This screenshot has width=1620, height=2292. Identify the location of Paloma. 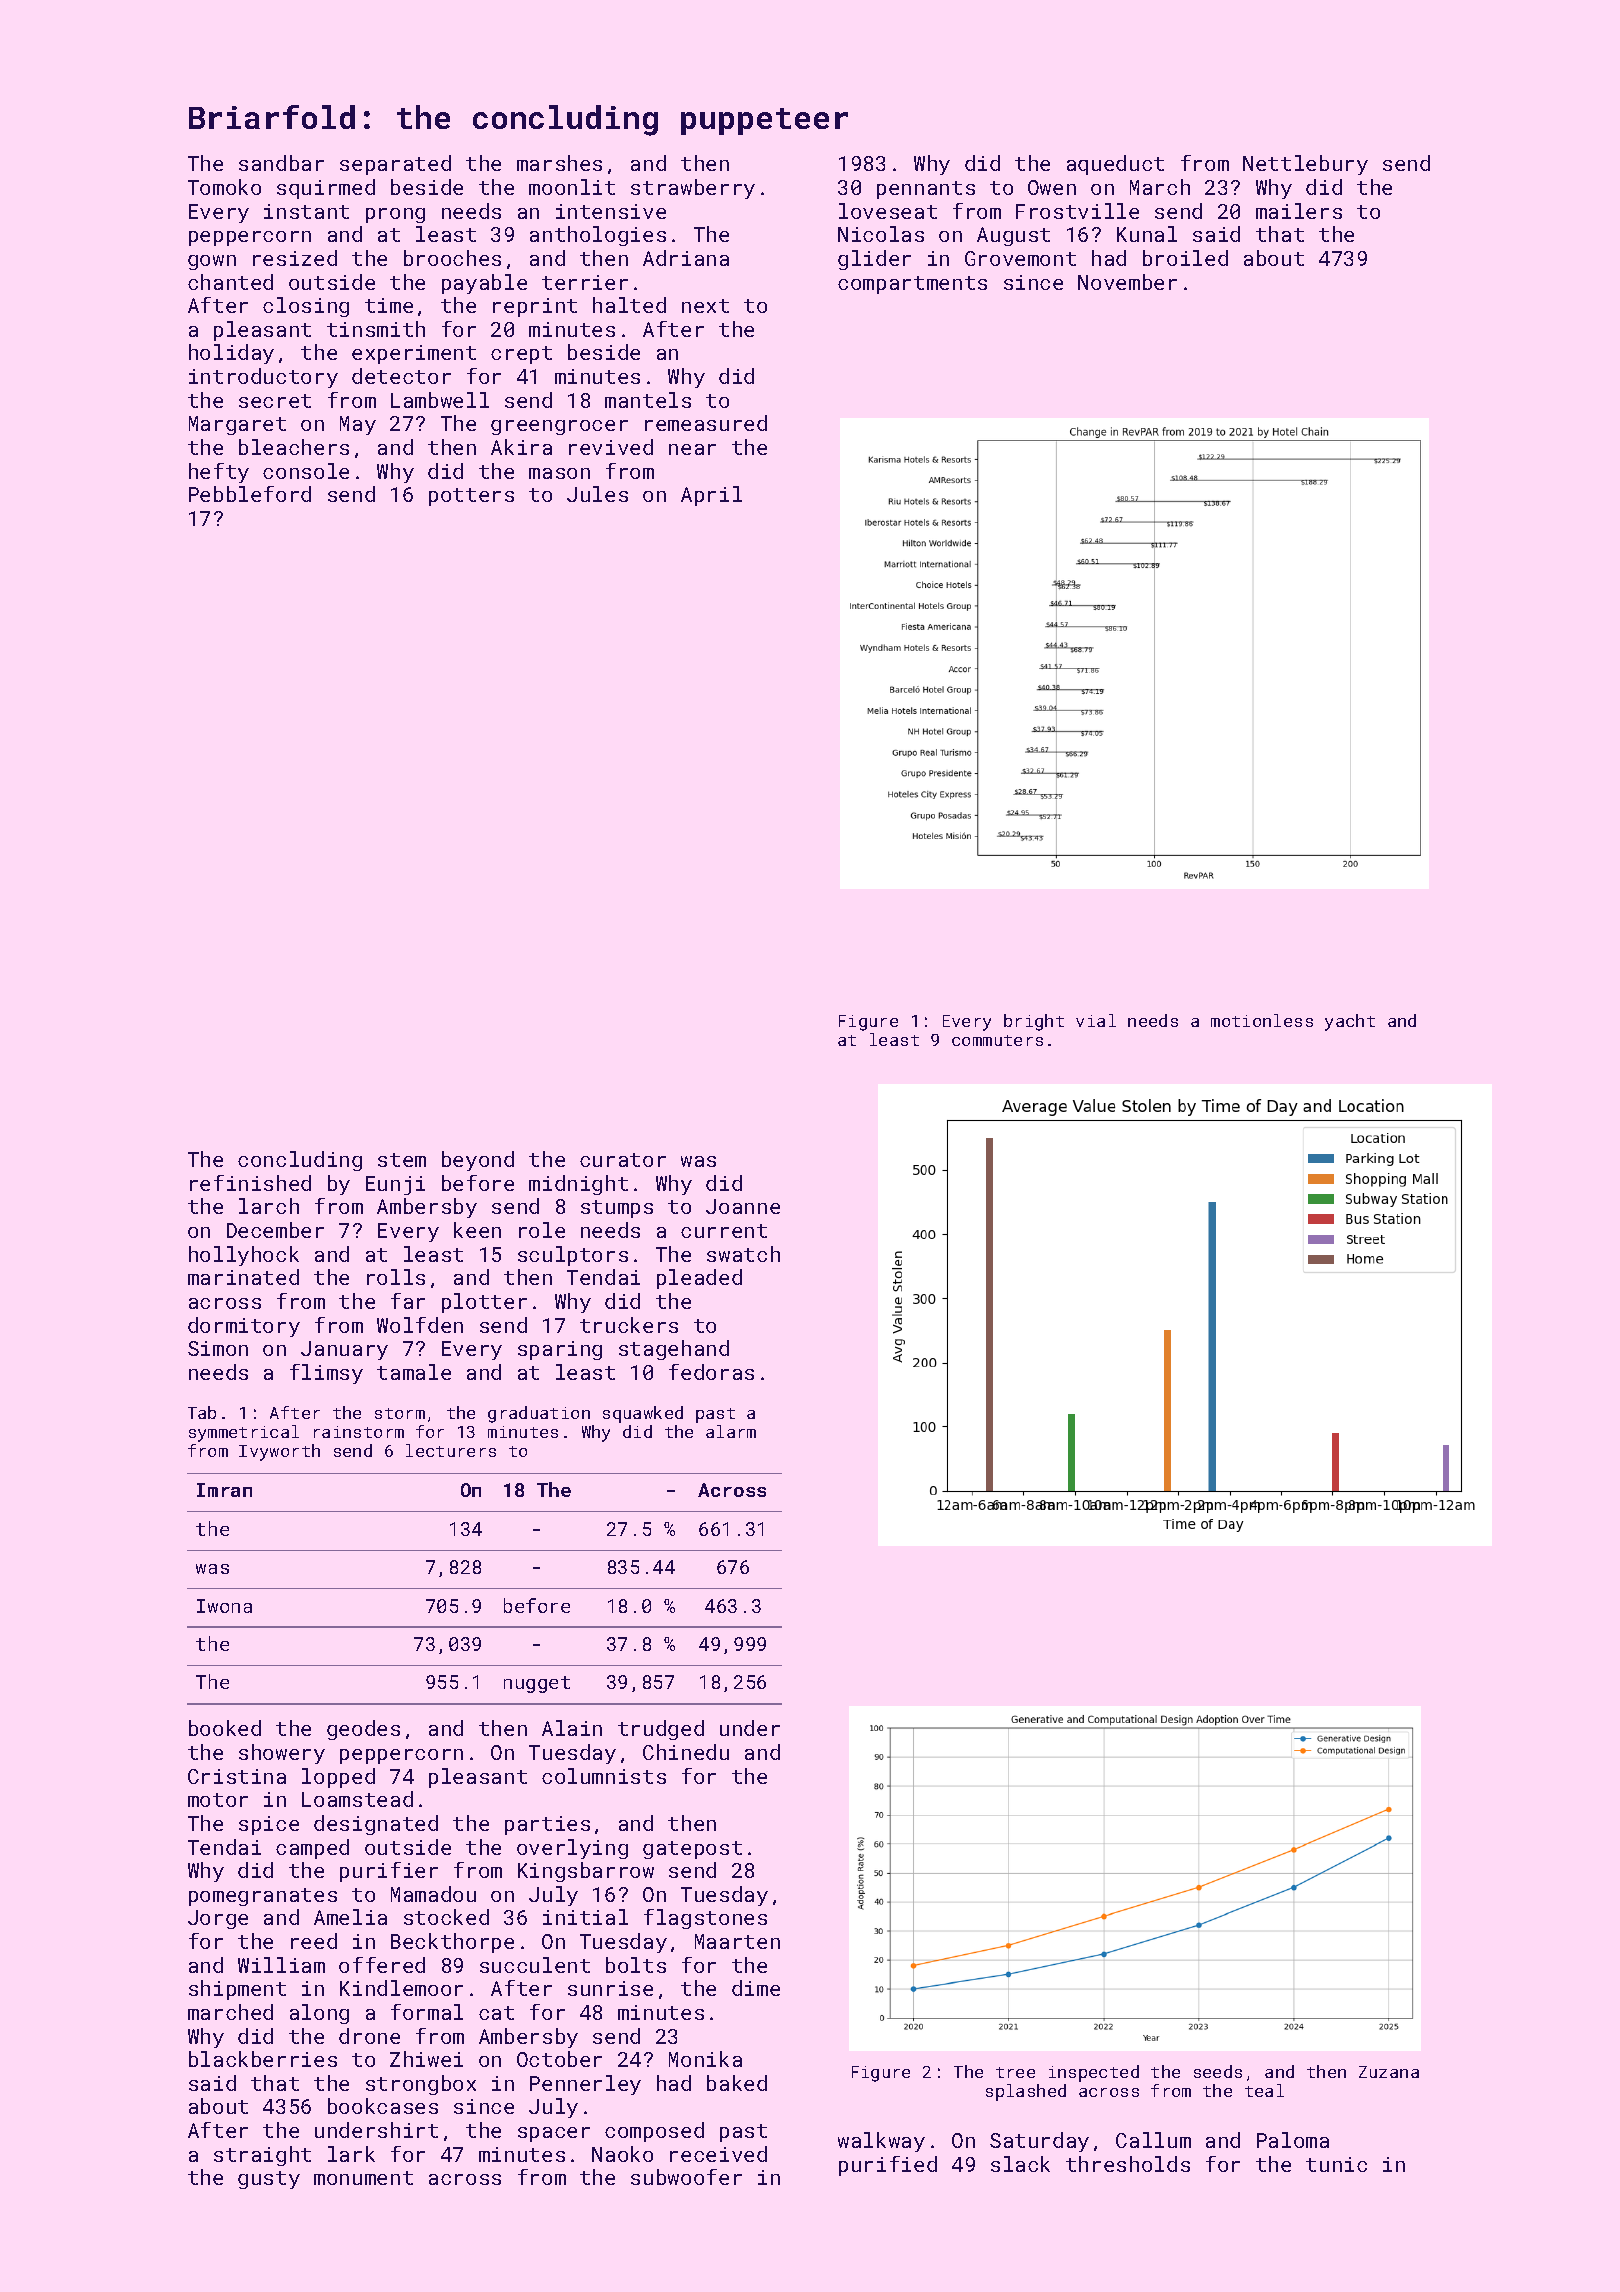
(1293, 2140).
